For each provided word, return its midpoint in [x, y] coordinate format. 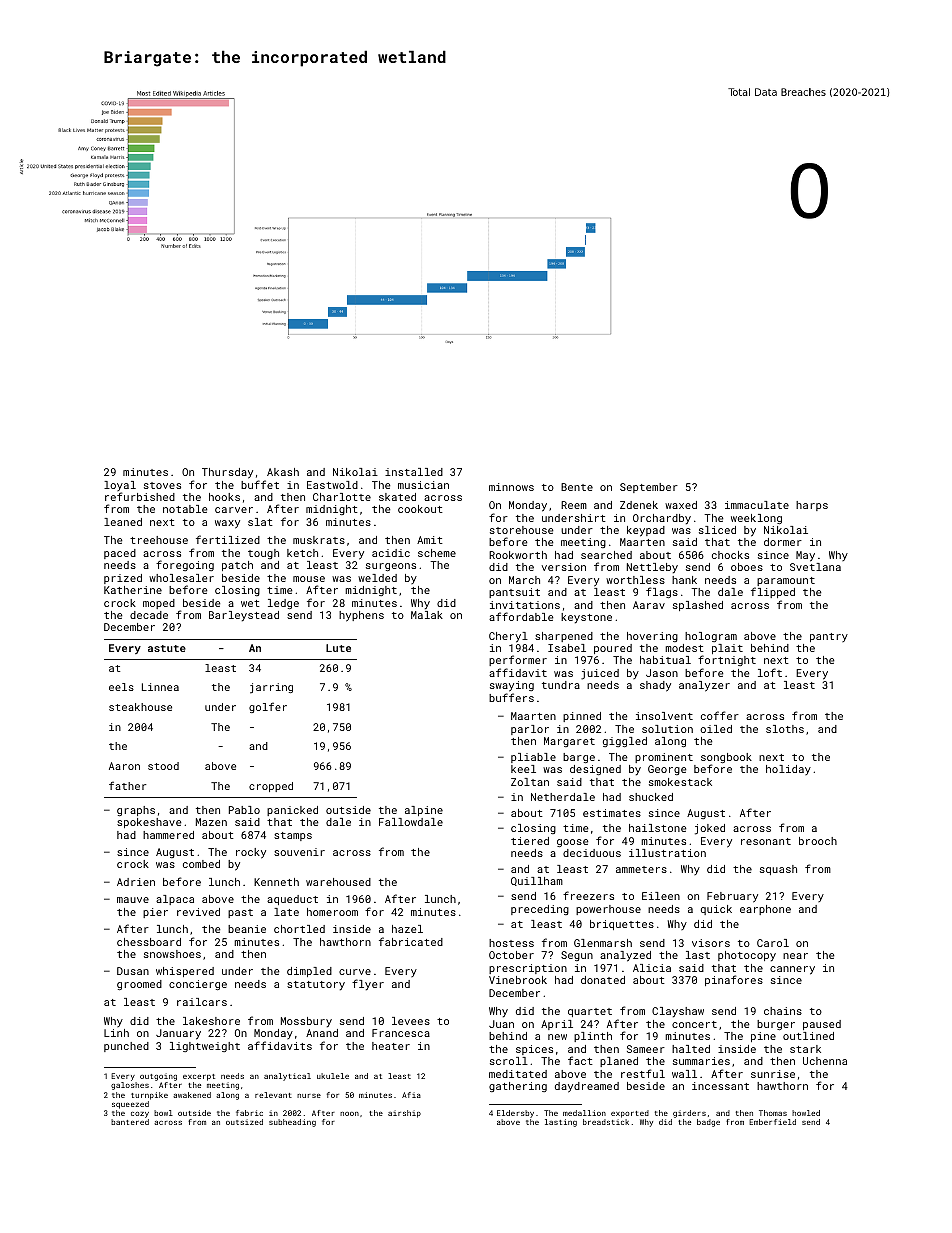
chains [783, 1011]
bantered [130, 1122]
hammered [168, 835]
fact [580, 1060]
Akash [283, 472]
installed [414, 472]
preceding [540, 910]
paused [822, 1025]
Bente [577, 487]
